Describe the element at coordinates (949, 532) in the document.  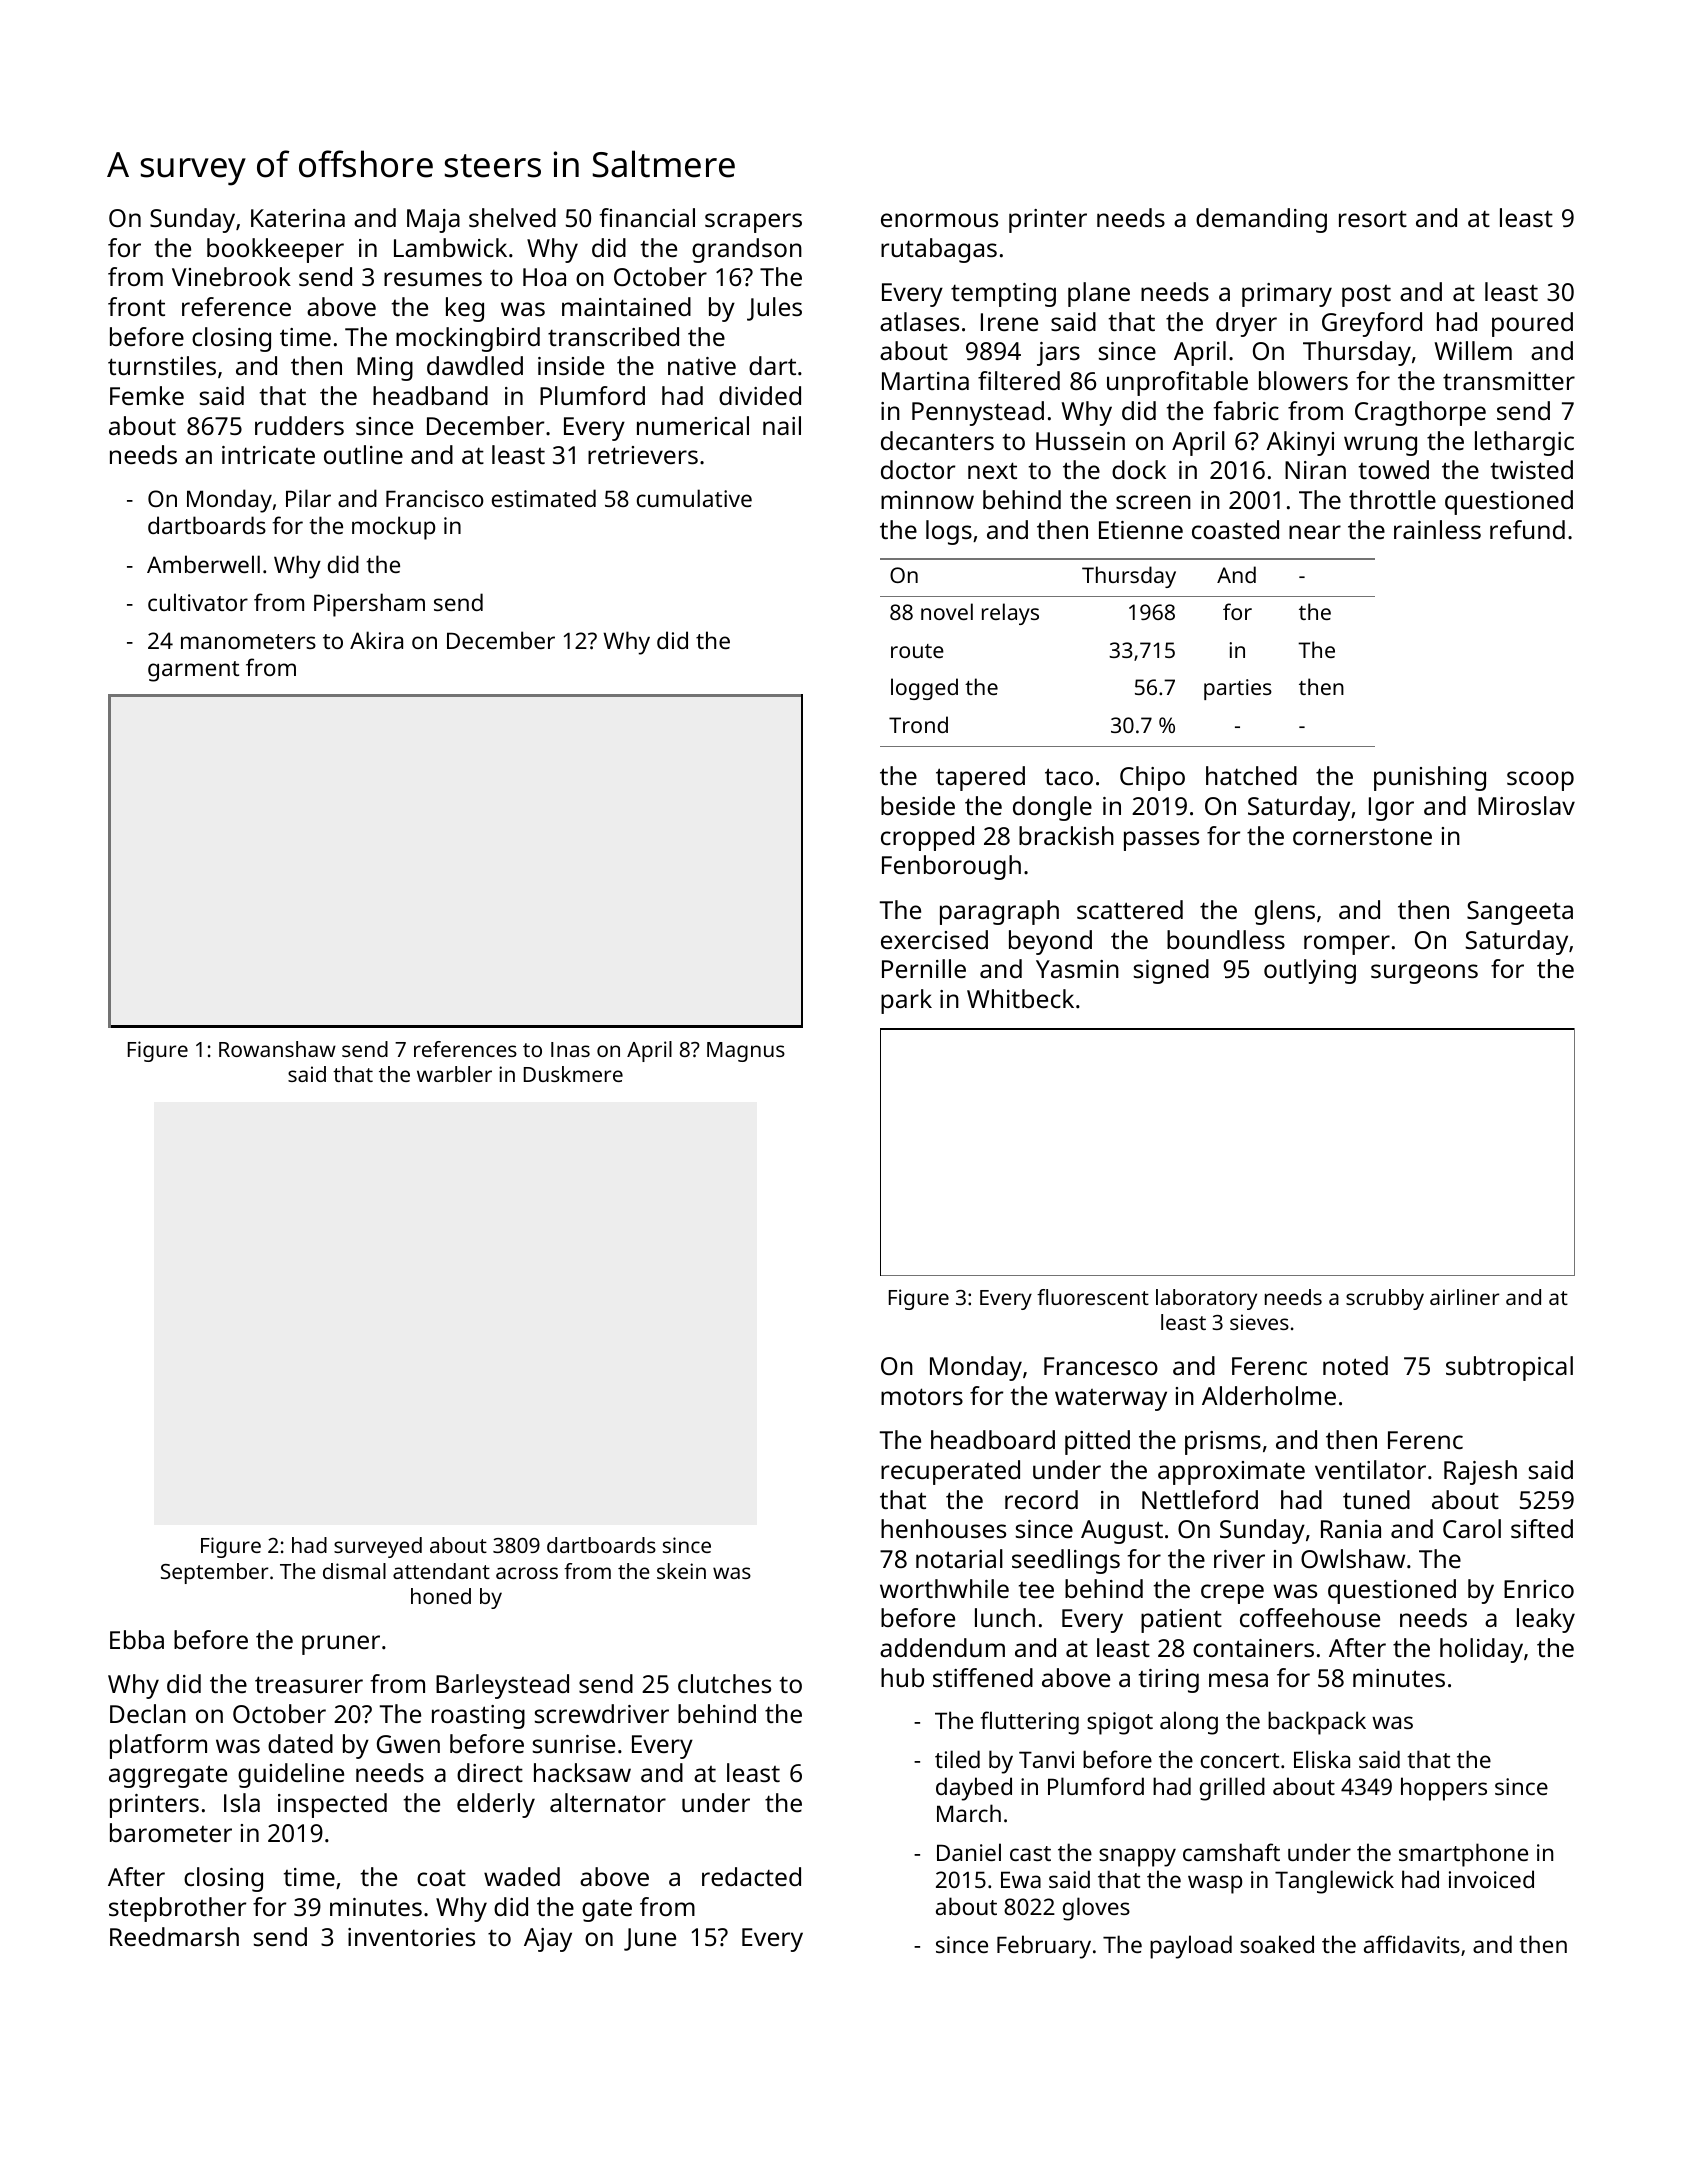
I see `logs` at that location.
